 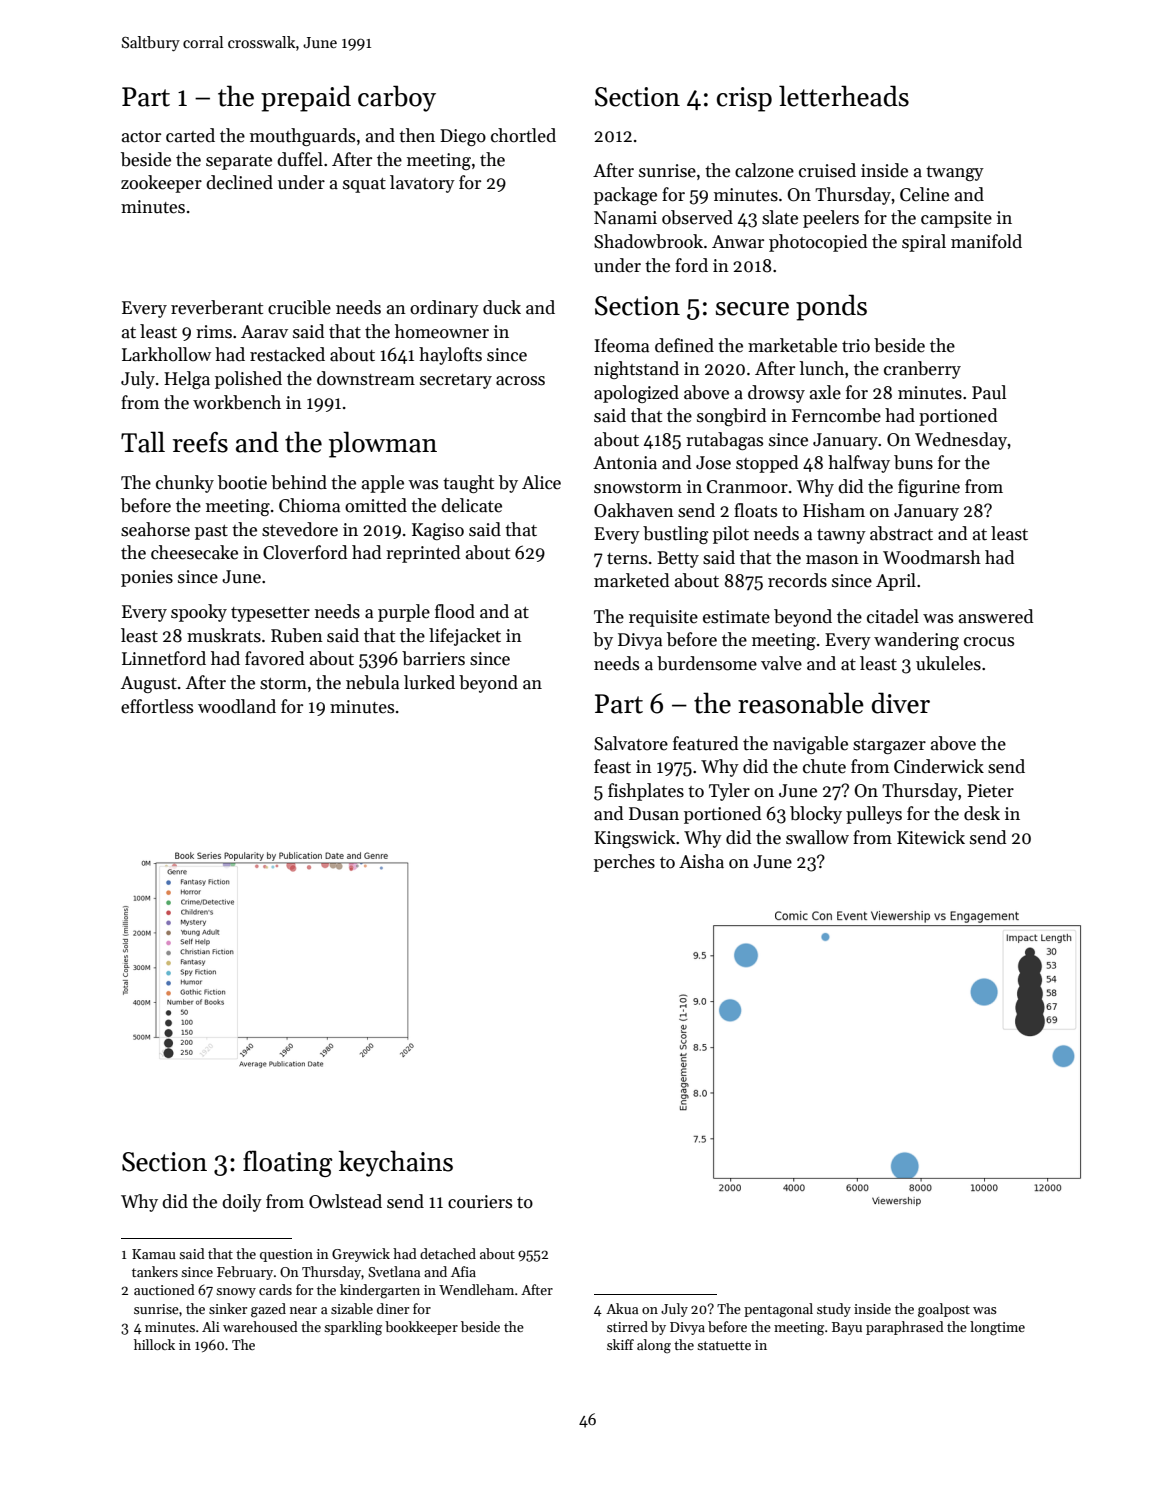 I want to click on nebula, so click(x=372, y=682).
